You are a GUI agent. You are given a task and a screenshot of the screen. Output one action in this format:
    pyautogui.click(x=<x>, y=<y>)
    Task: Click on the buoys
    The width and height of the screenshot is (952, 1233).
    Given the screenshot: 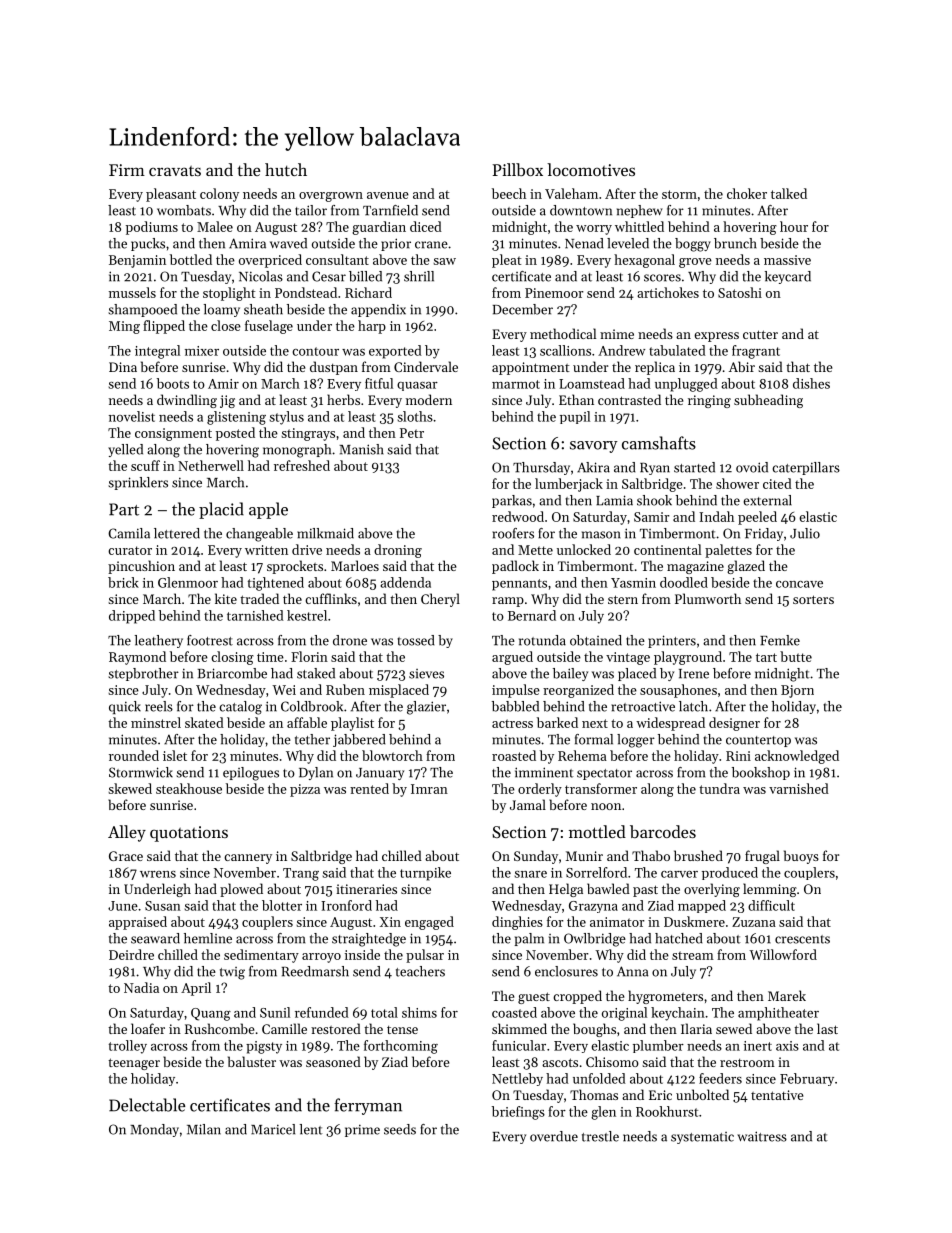 What is the action you would take?
    pyautogui.click(x=801, y=857)
